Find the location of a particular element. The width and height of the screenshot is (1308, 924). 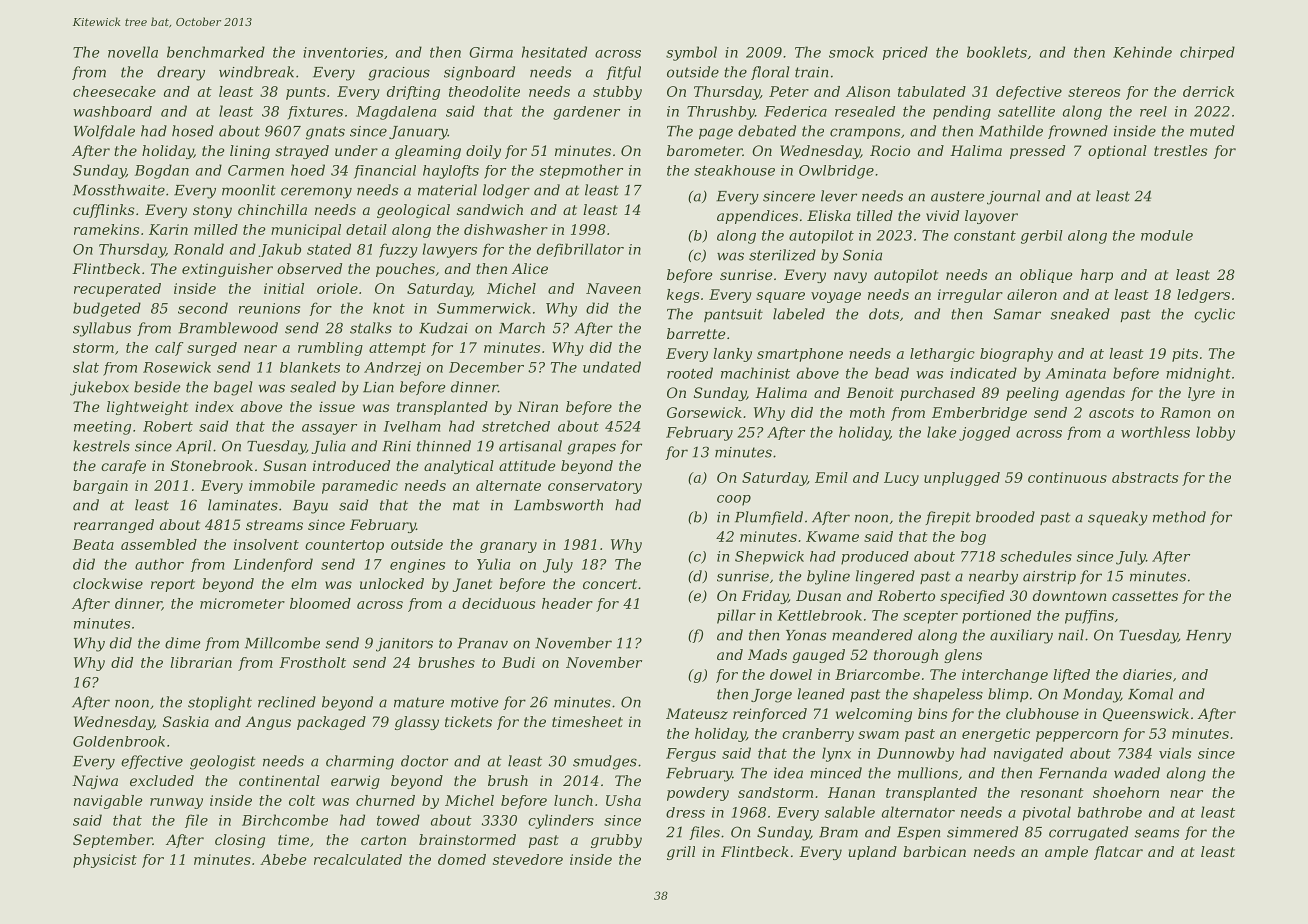

municipal is located at coordinates (306, 231).
